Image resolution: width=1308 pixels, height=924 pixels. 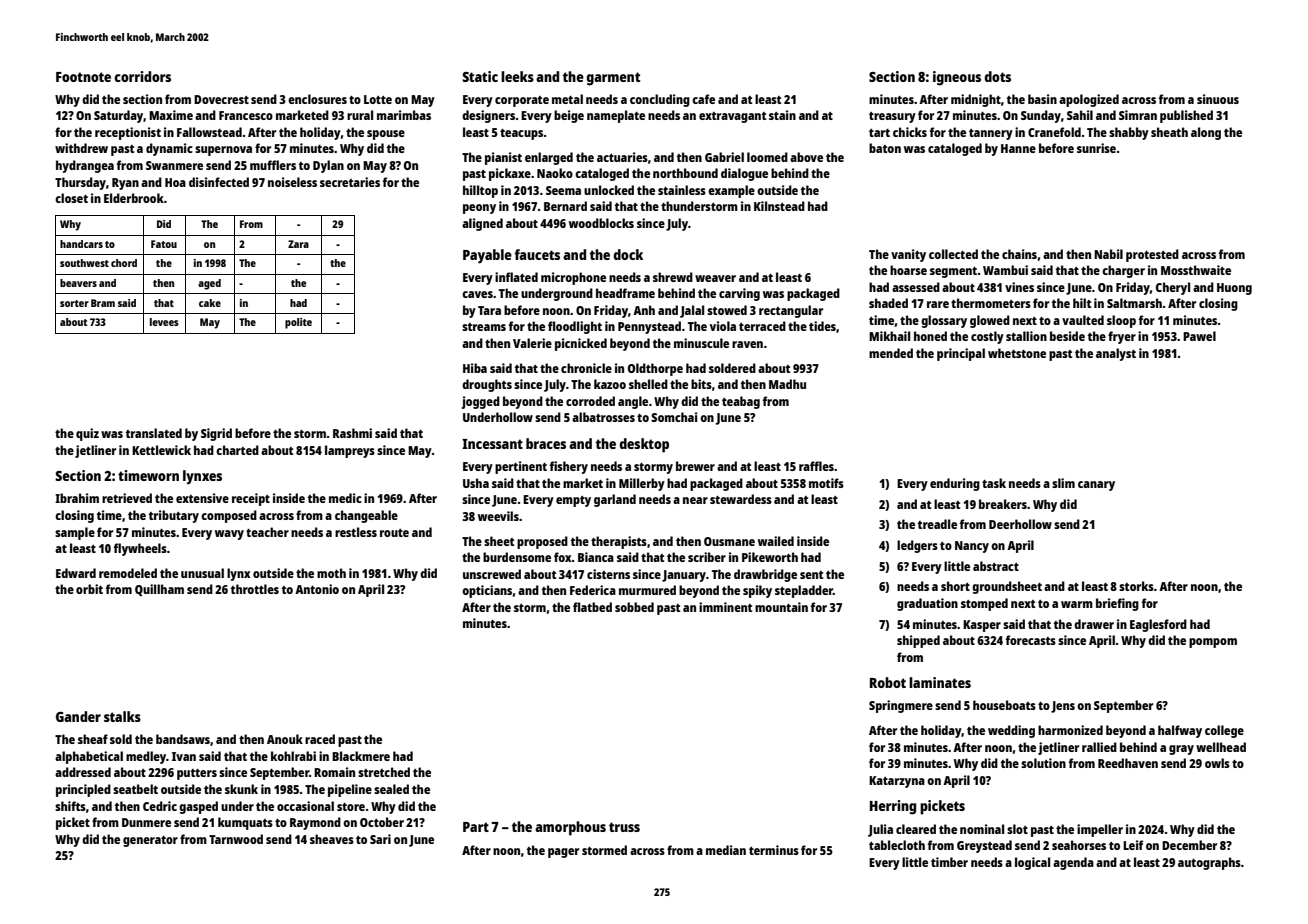 What do you see at coordinates (71, 198) in the document?
I see `closet` at bounding box center [71, 198].
